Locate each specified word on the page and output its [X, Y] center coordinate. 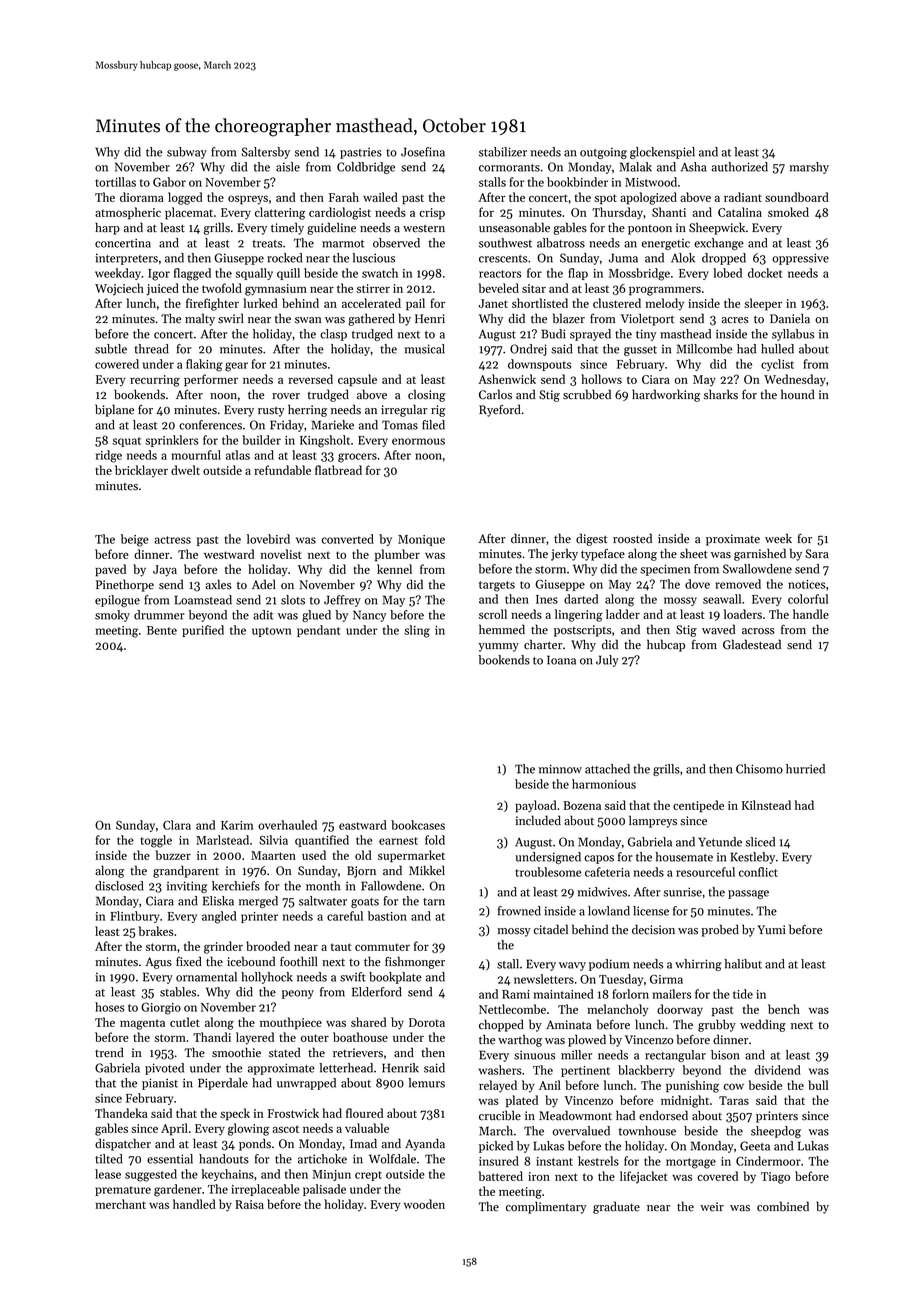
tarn [434, 902]
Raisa [249, 1204]
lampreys [653, 821]
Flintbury [135, 917]
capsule [357, 380]
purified [203, 631]
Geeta [755, 1146]
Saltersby [266, 153]
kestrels [598, 1161]
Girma [666, 979]
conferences [210, 425]
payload [536, 806]
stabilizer [503, 152]
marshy [809, 168]
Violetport [647, 319]
